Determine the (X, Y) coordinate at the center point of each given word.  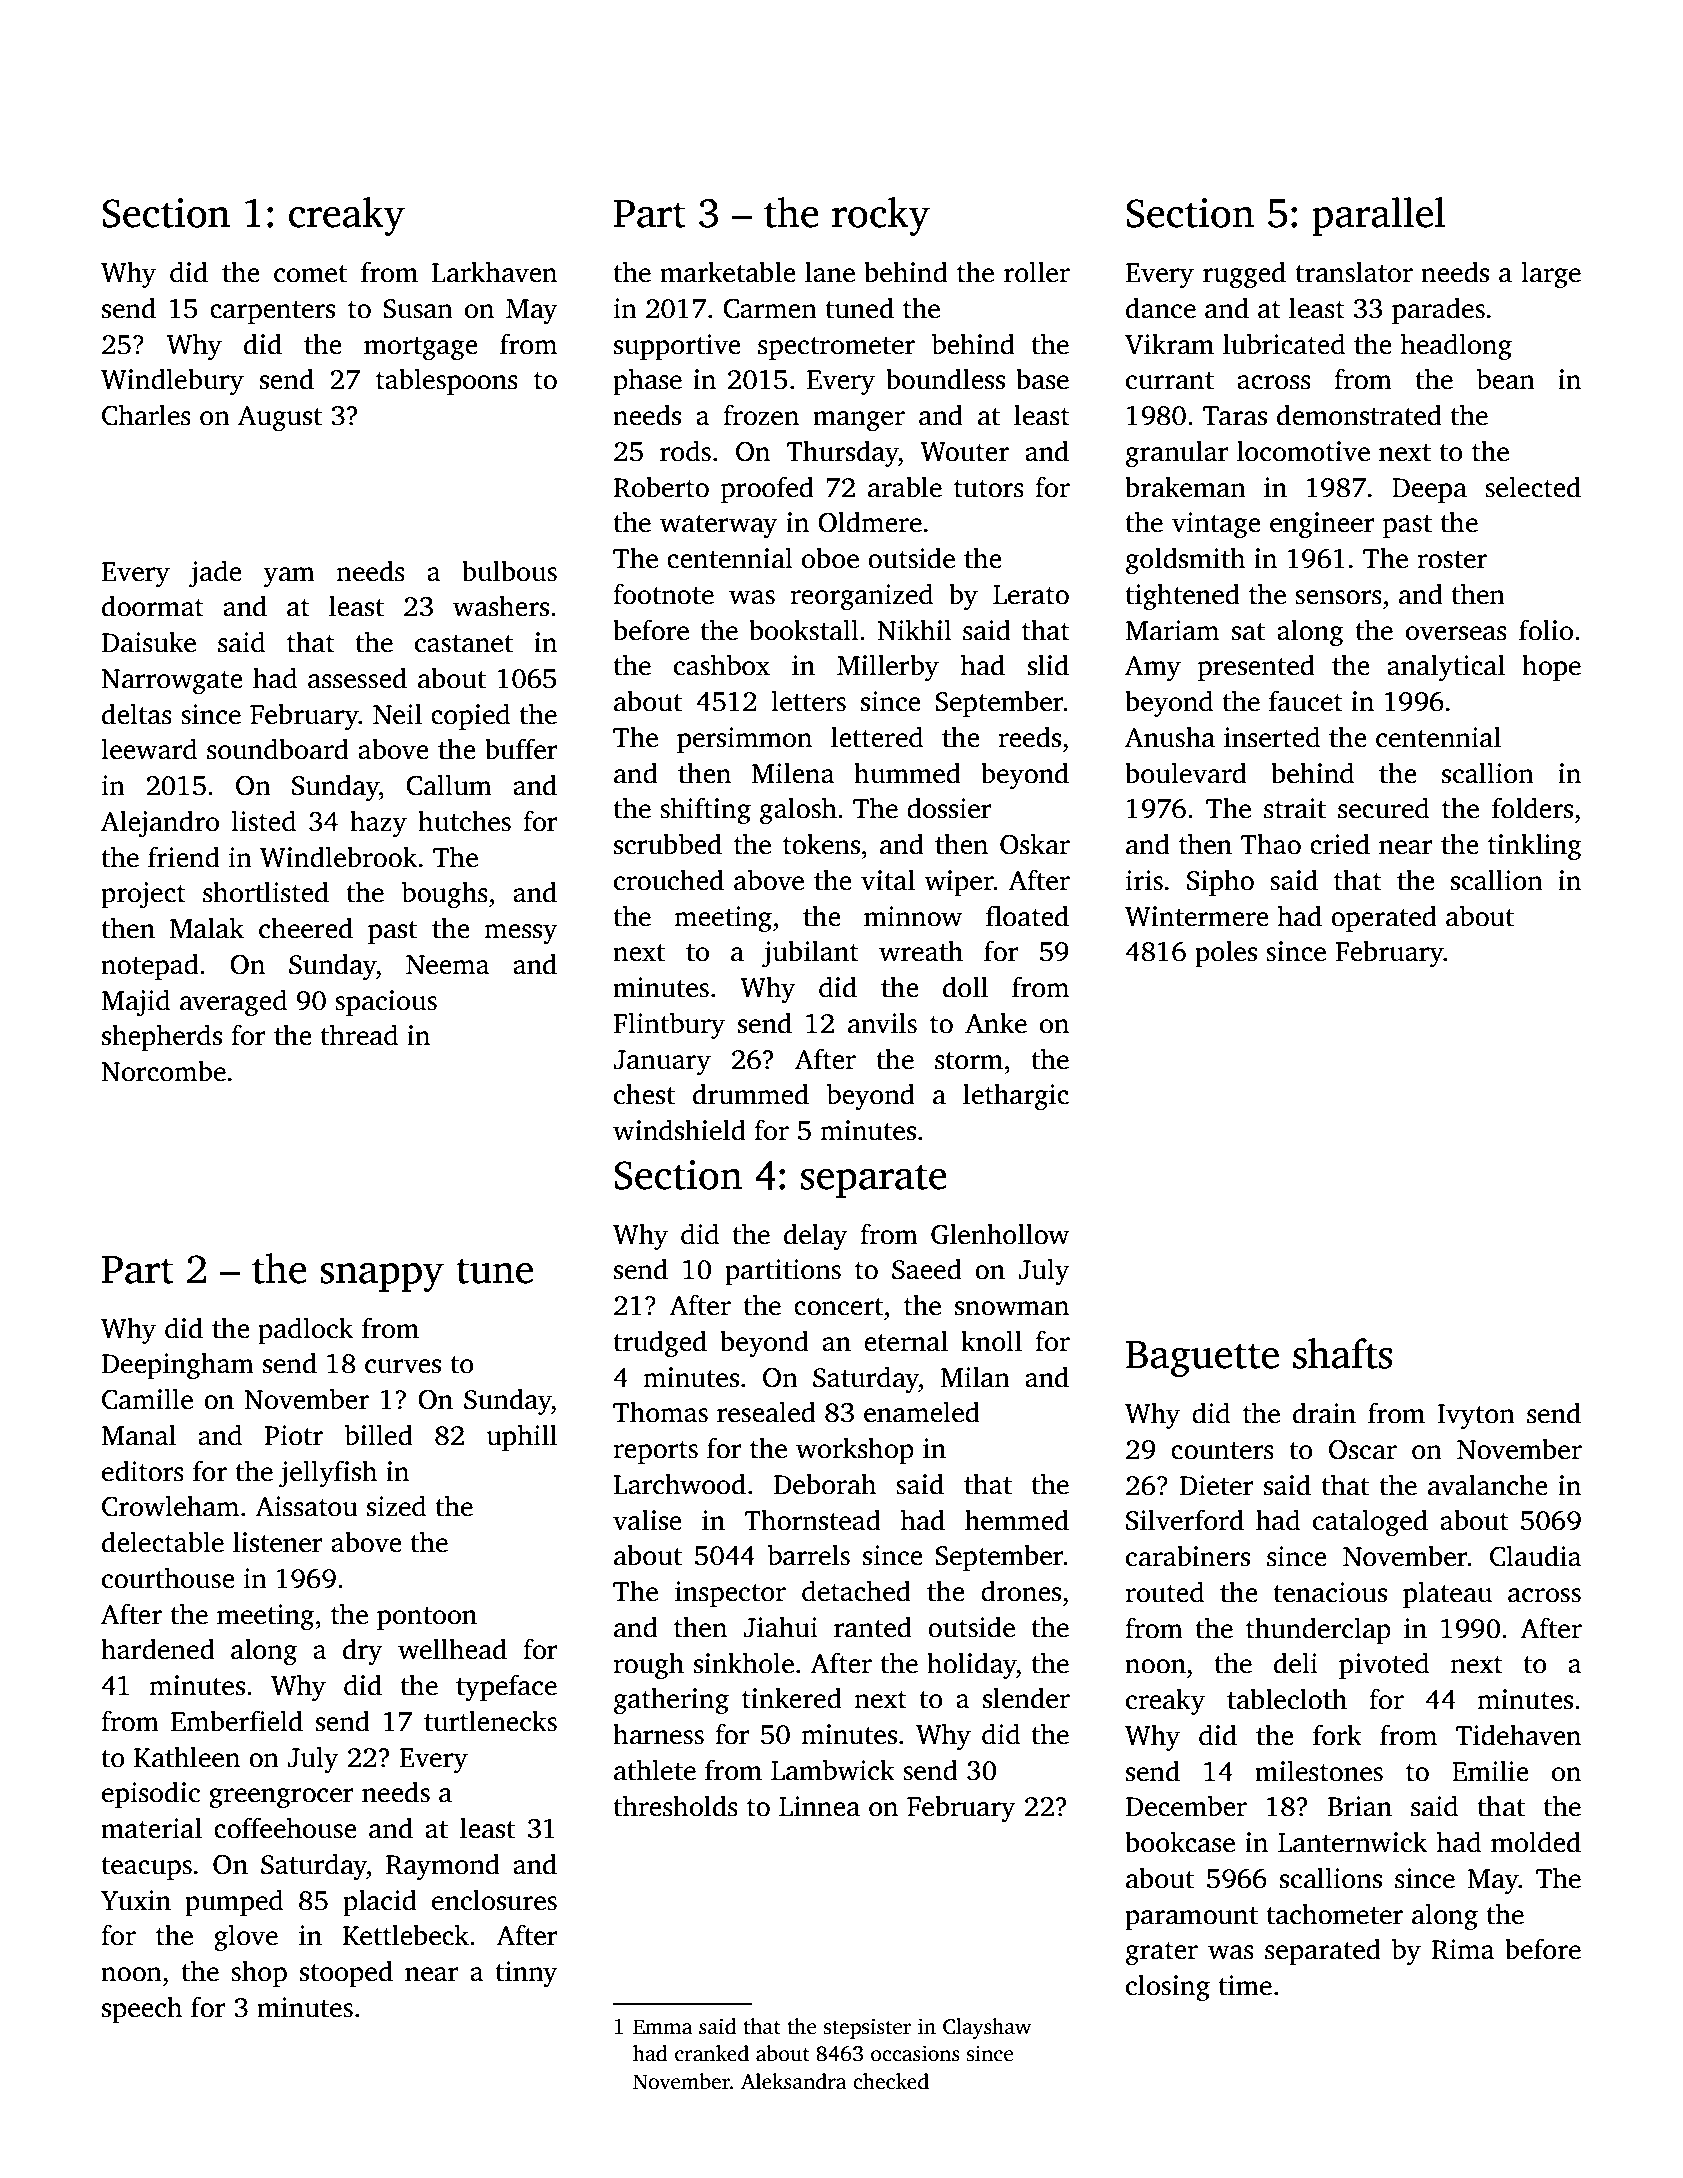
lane (830, 272)
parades (1438, 310)
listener (277, 1542)
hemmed (1017, 1520)
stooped (346, 1973)
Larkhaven (494, 272)
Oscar (1363, 1449)
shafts (1343, 1353)
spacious (386, 1003)
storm (969, 1061)
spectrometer (836, 348)
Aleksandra (794, 2081)
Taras (1235, 416)
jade (215, 573)
